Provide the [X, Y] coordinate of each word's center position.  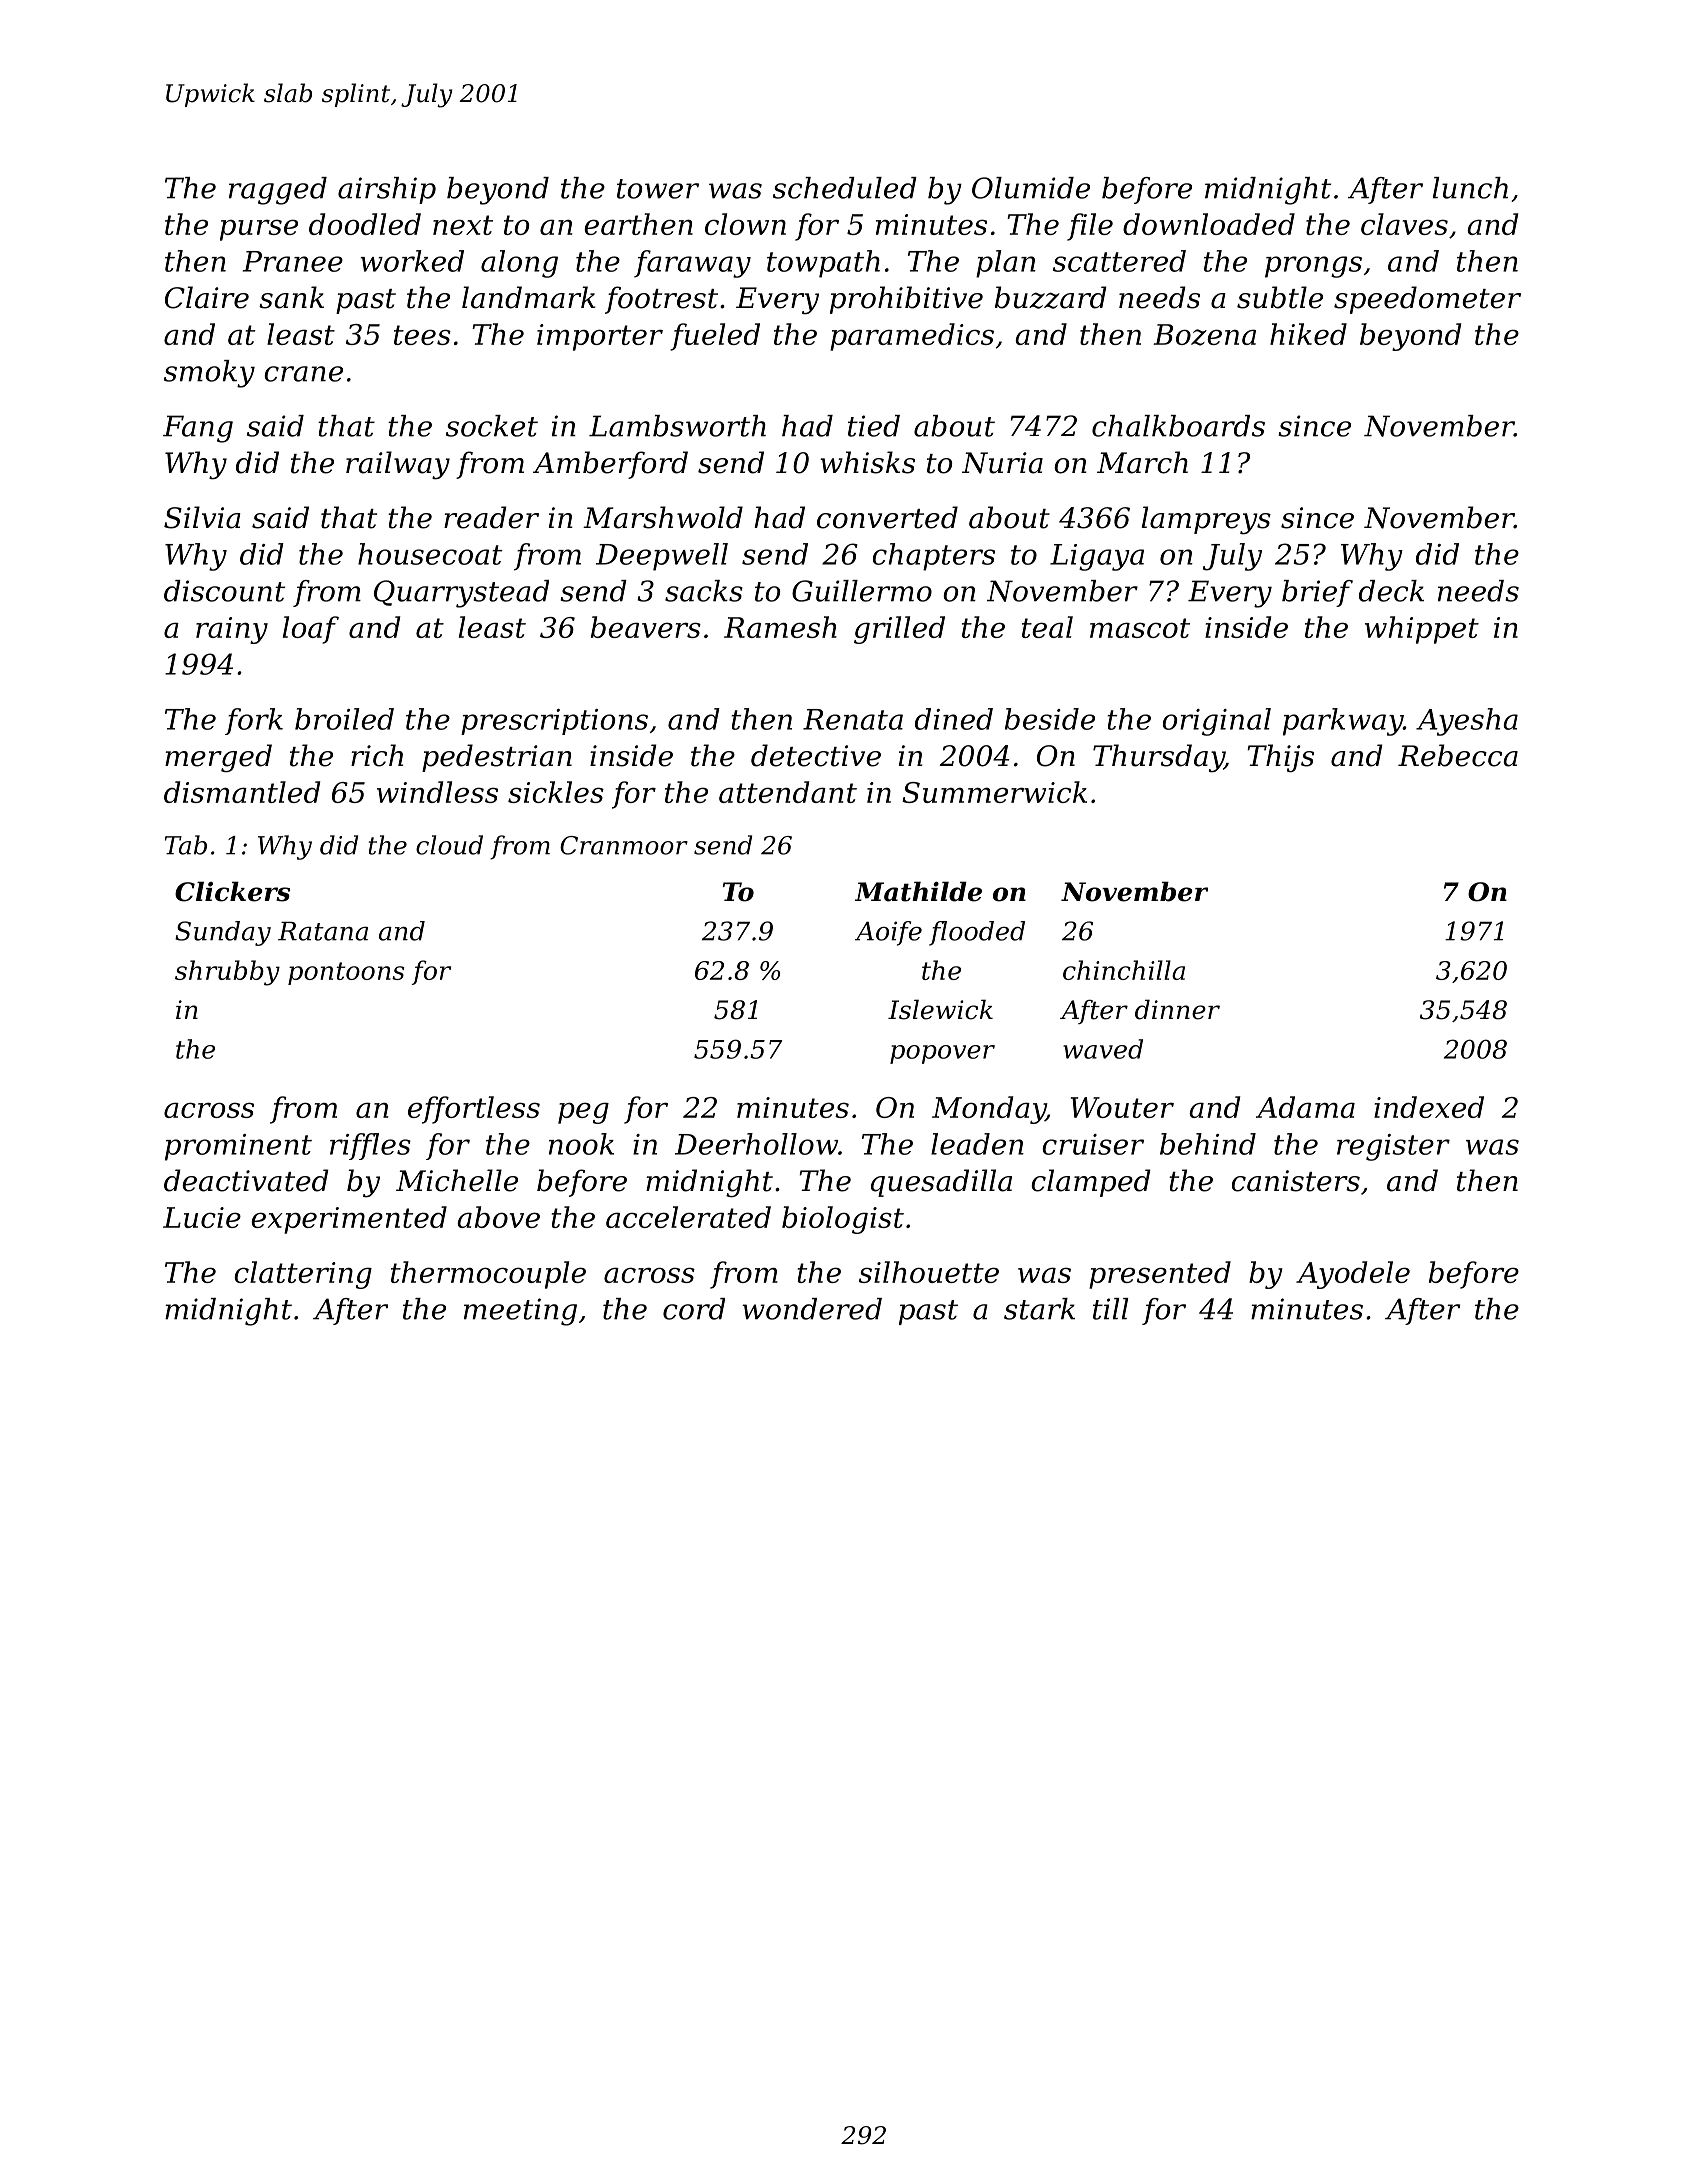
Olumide [1031, 188]
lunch [1470, 188]
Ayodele [1353, 1275]
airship [387, 190]
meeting [520, 1312]
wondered [812, 1309]
